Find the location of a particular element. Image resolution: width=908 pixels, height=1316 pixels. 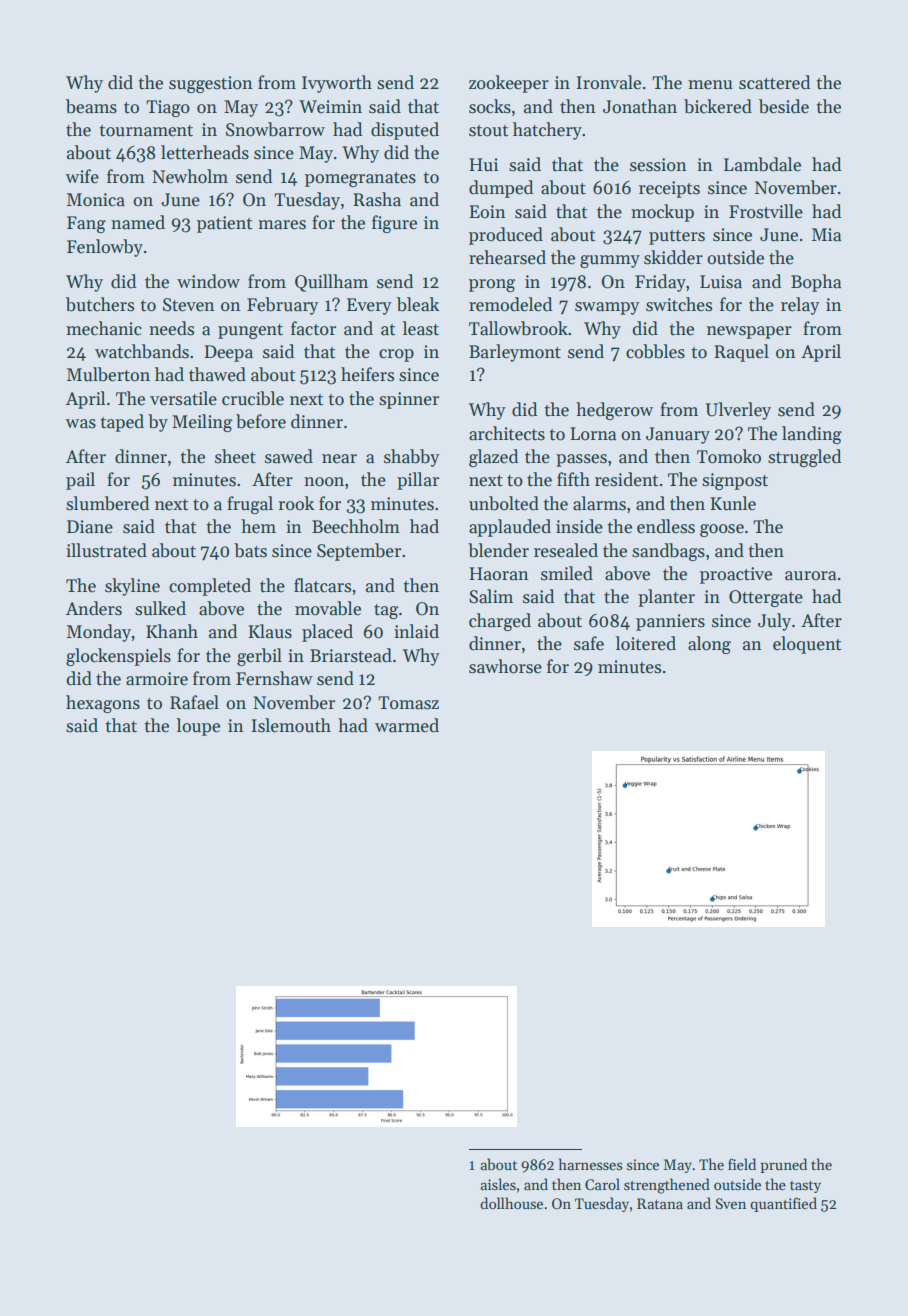

illustrated is located at coordinates (106, 550).
